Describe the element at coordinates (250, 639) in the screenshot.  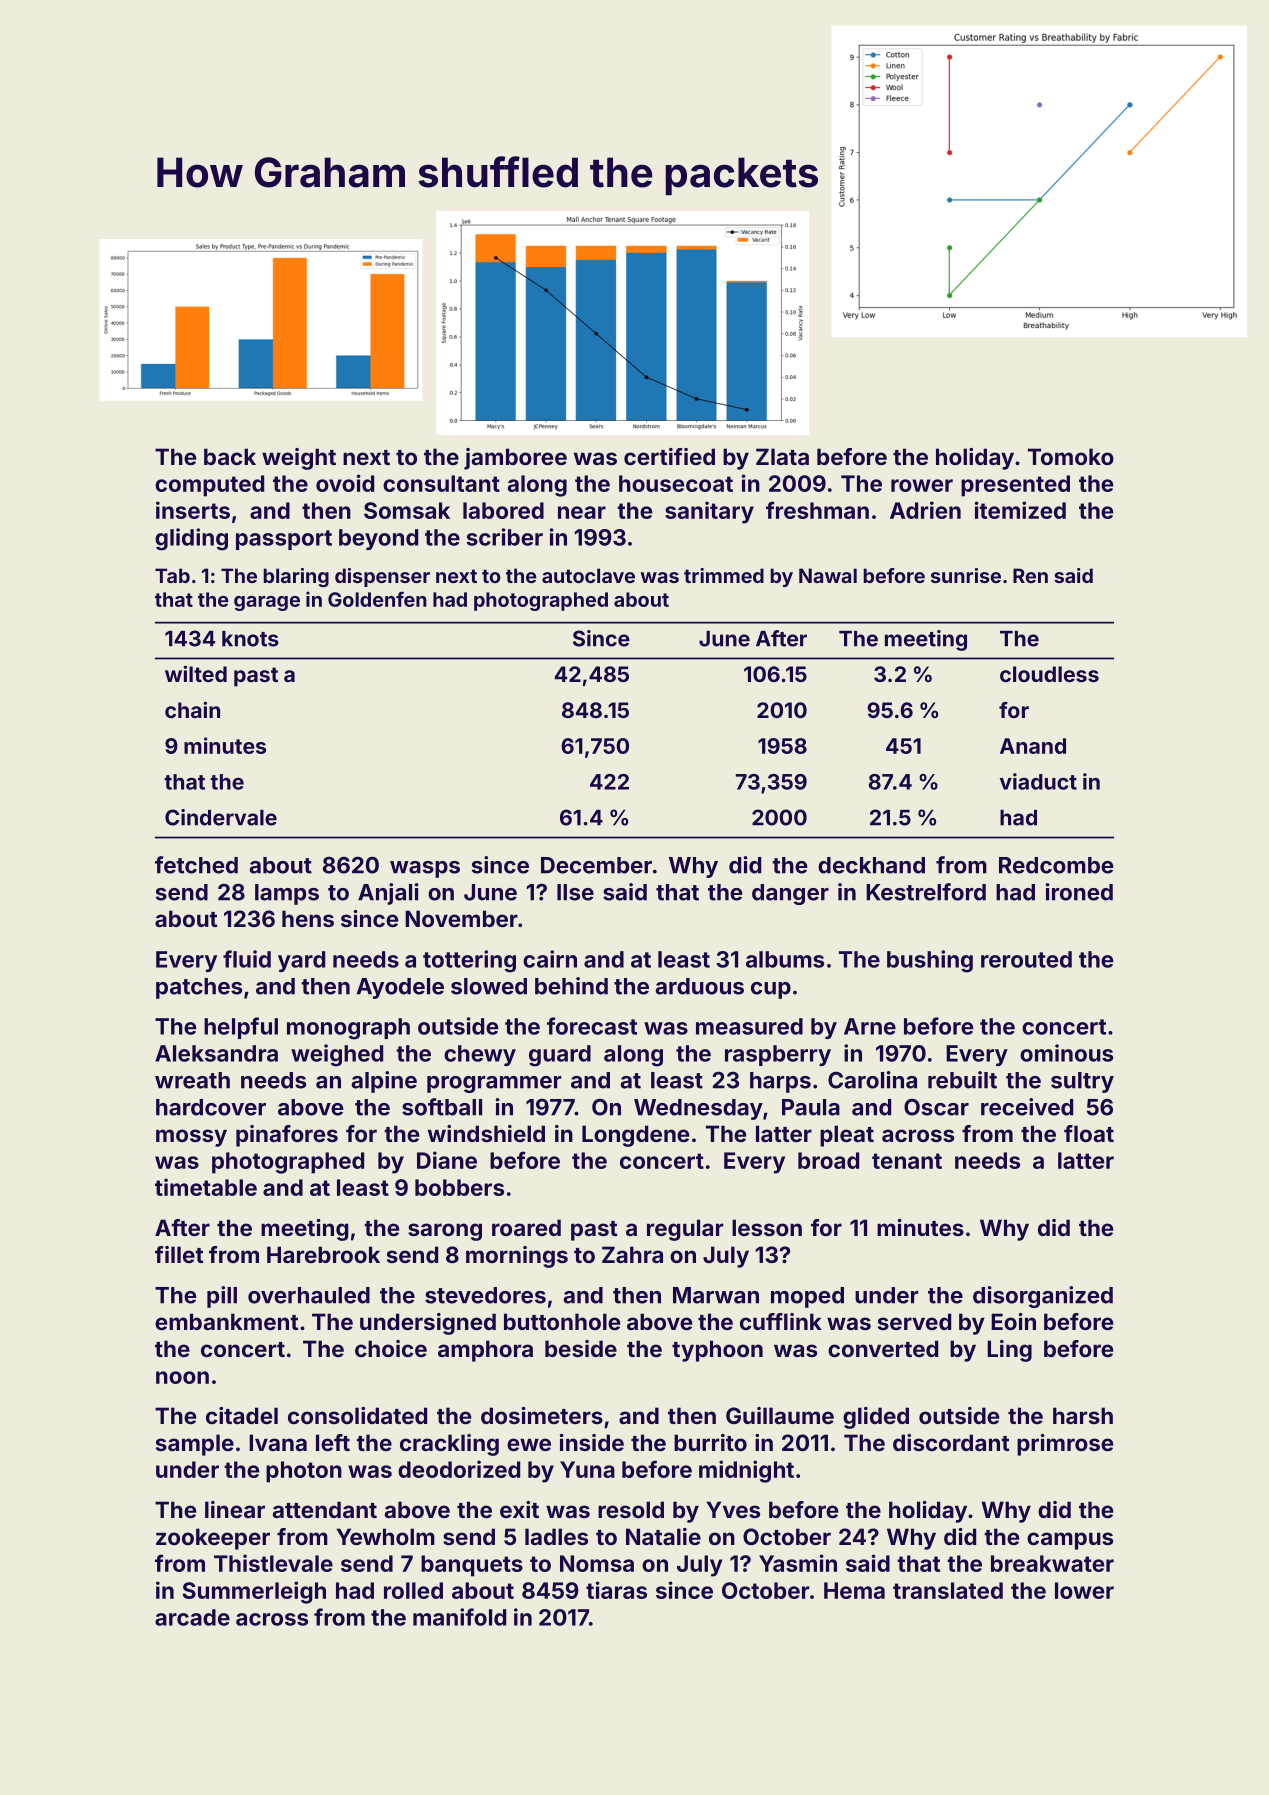
I see `knots` at that location.
